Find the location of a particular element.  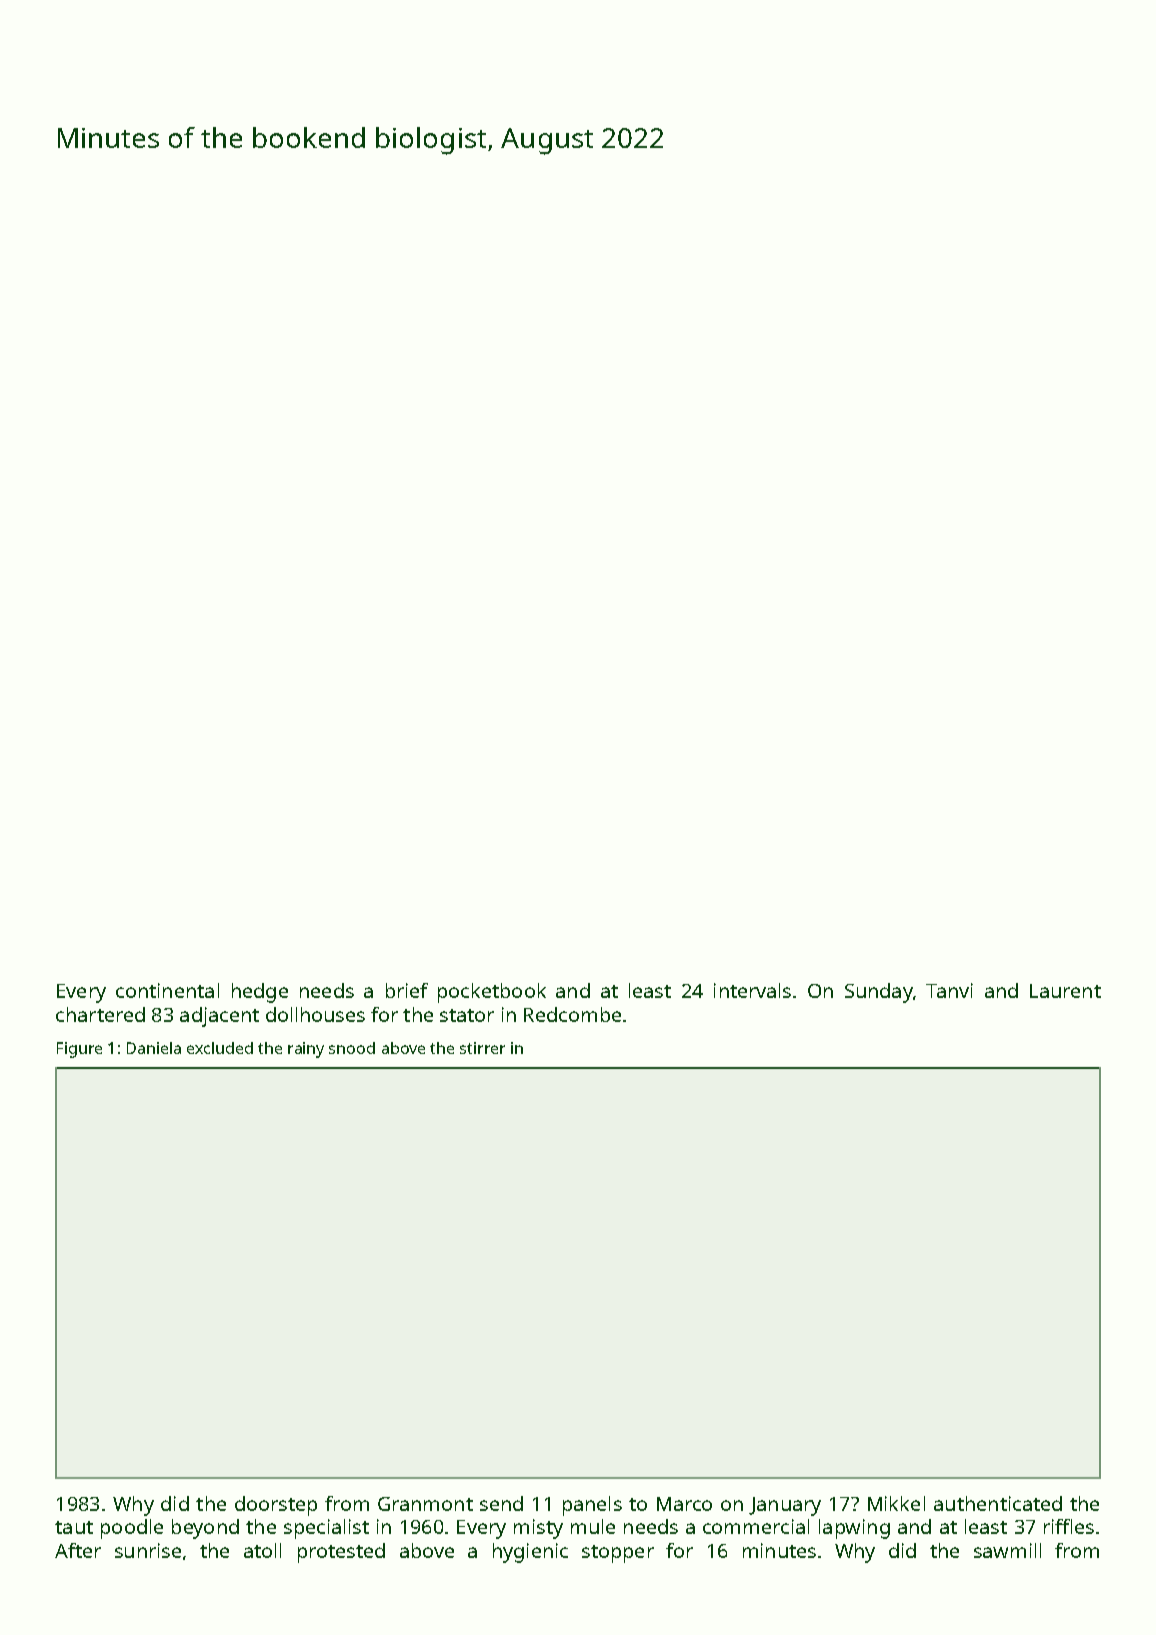

Mikkel is located at coordinates (896, 1503).
